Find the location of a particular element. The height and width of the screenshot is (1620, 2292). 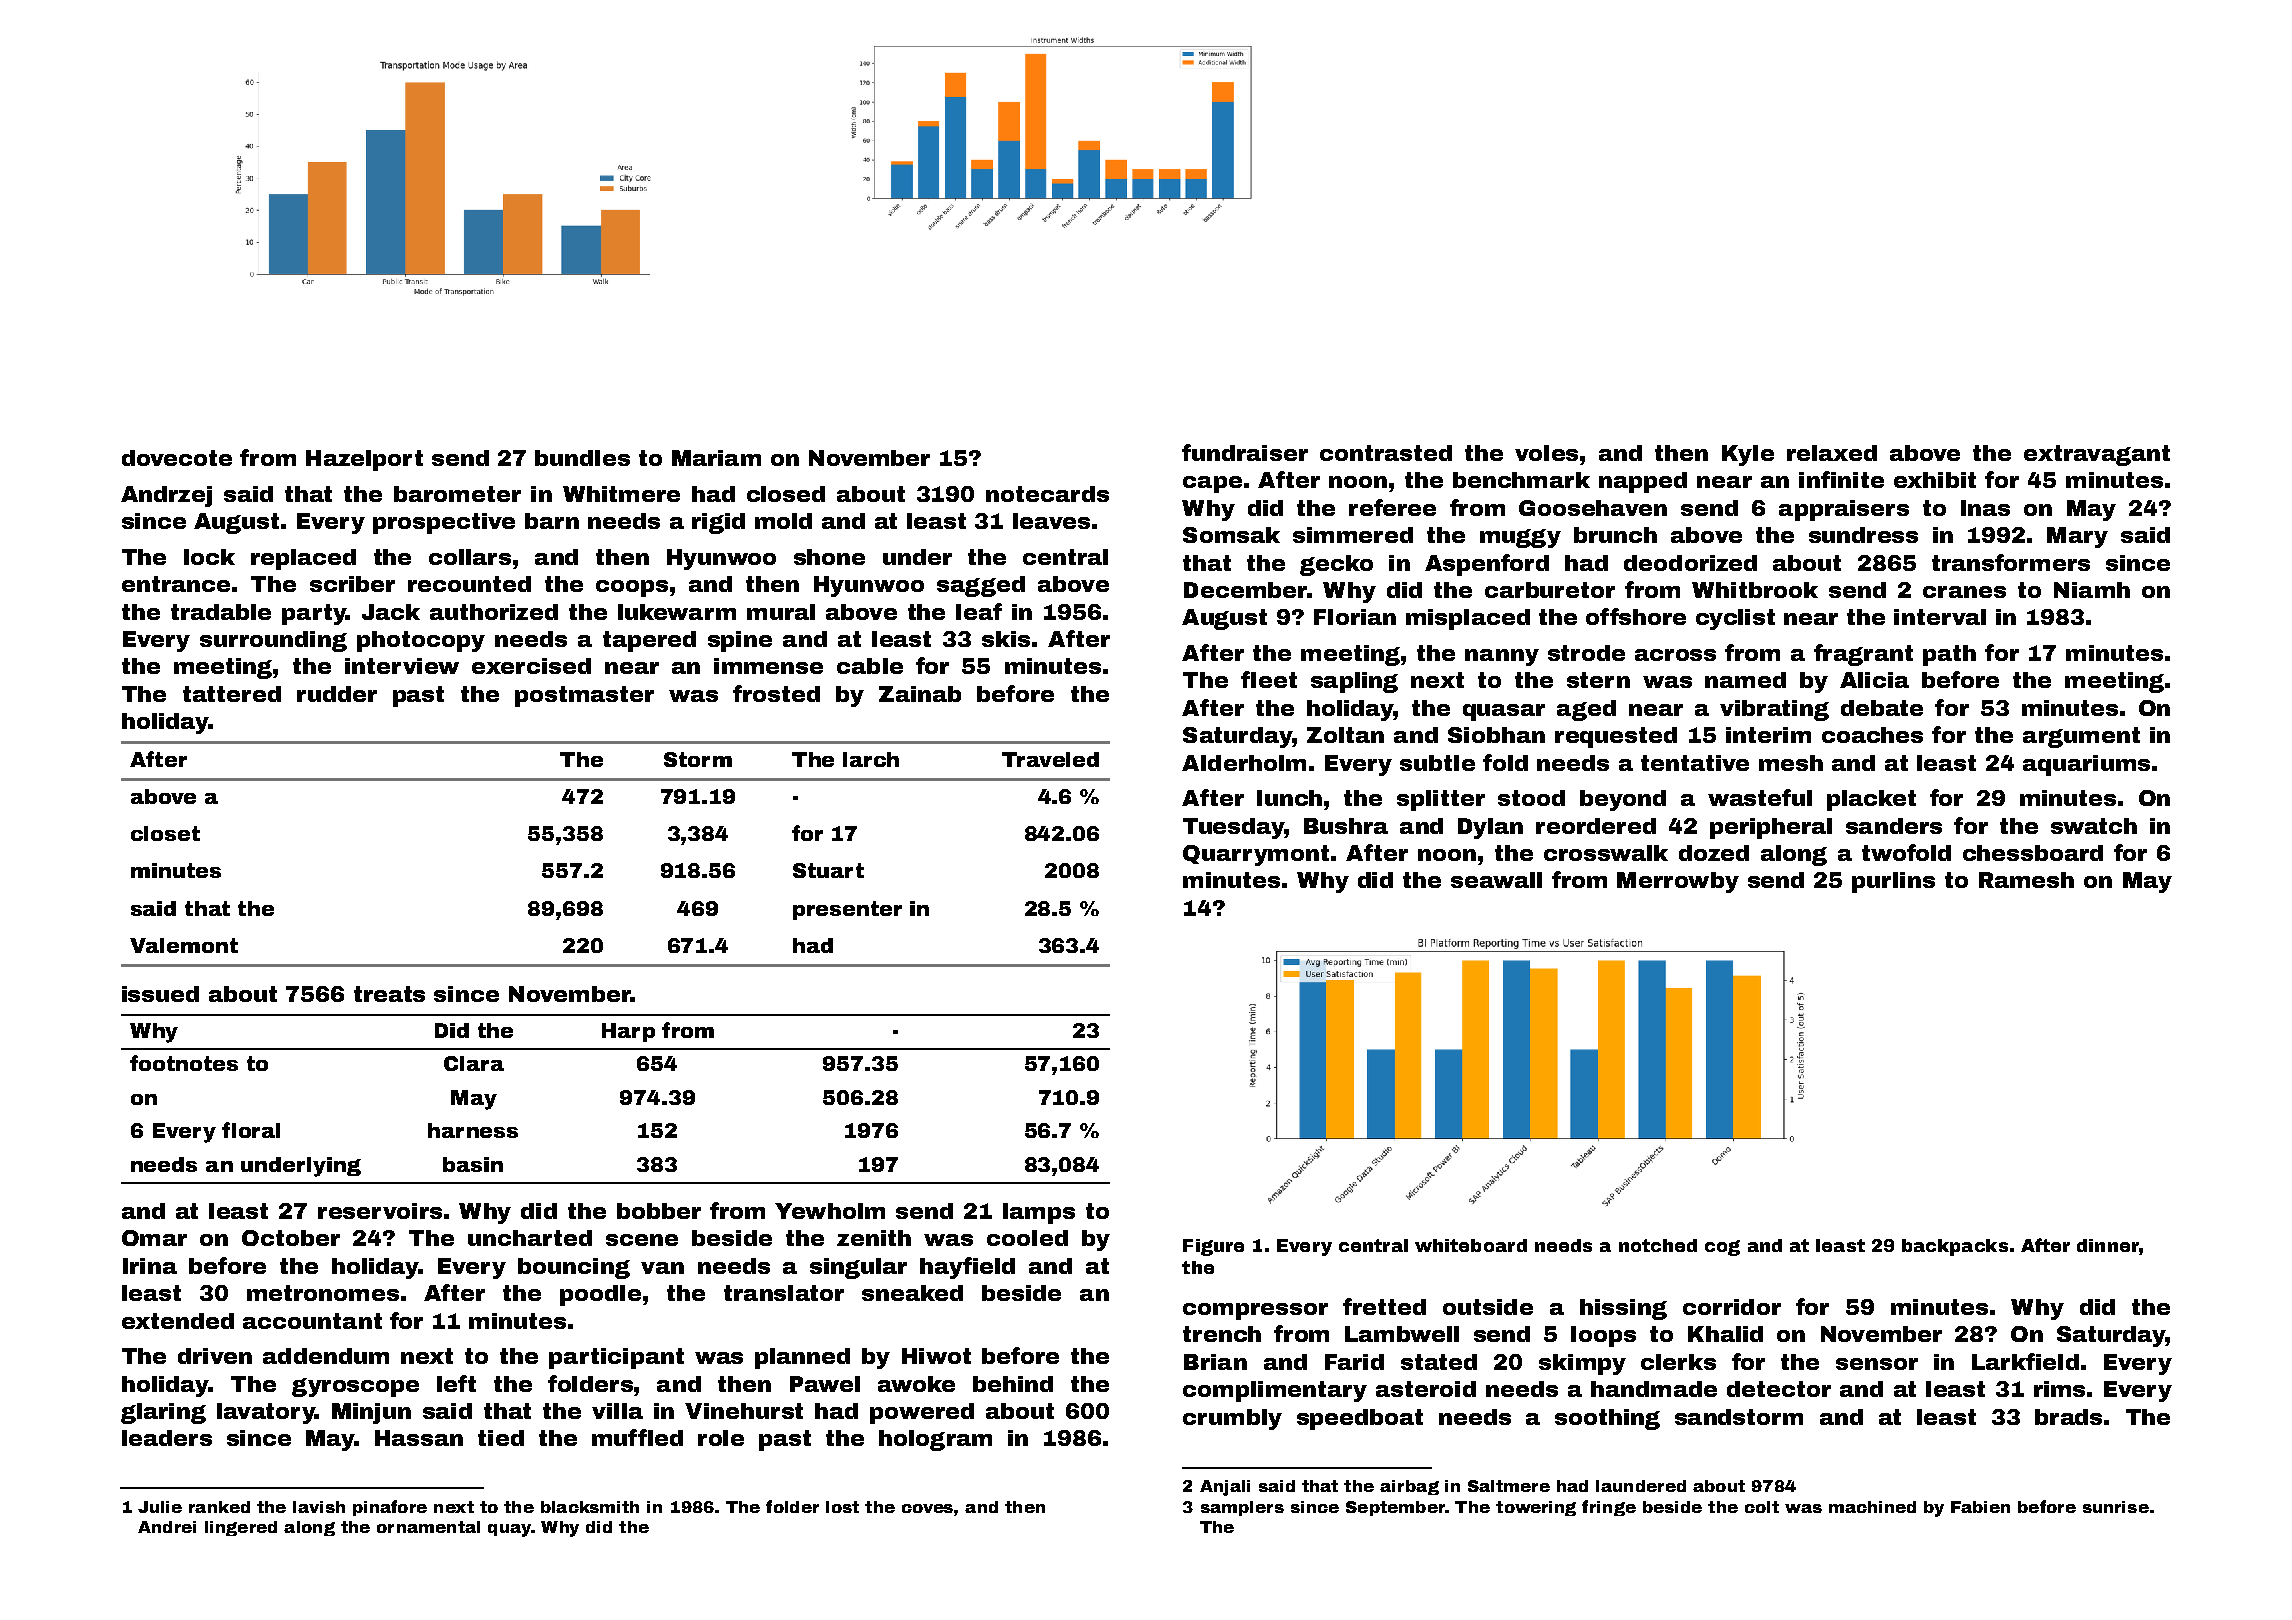

leaves is located at coordinates (1051, 521).
